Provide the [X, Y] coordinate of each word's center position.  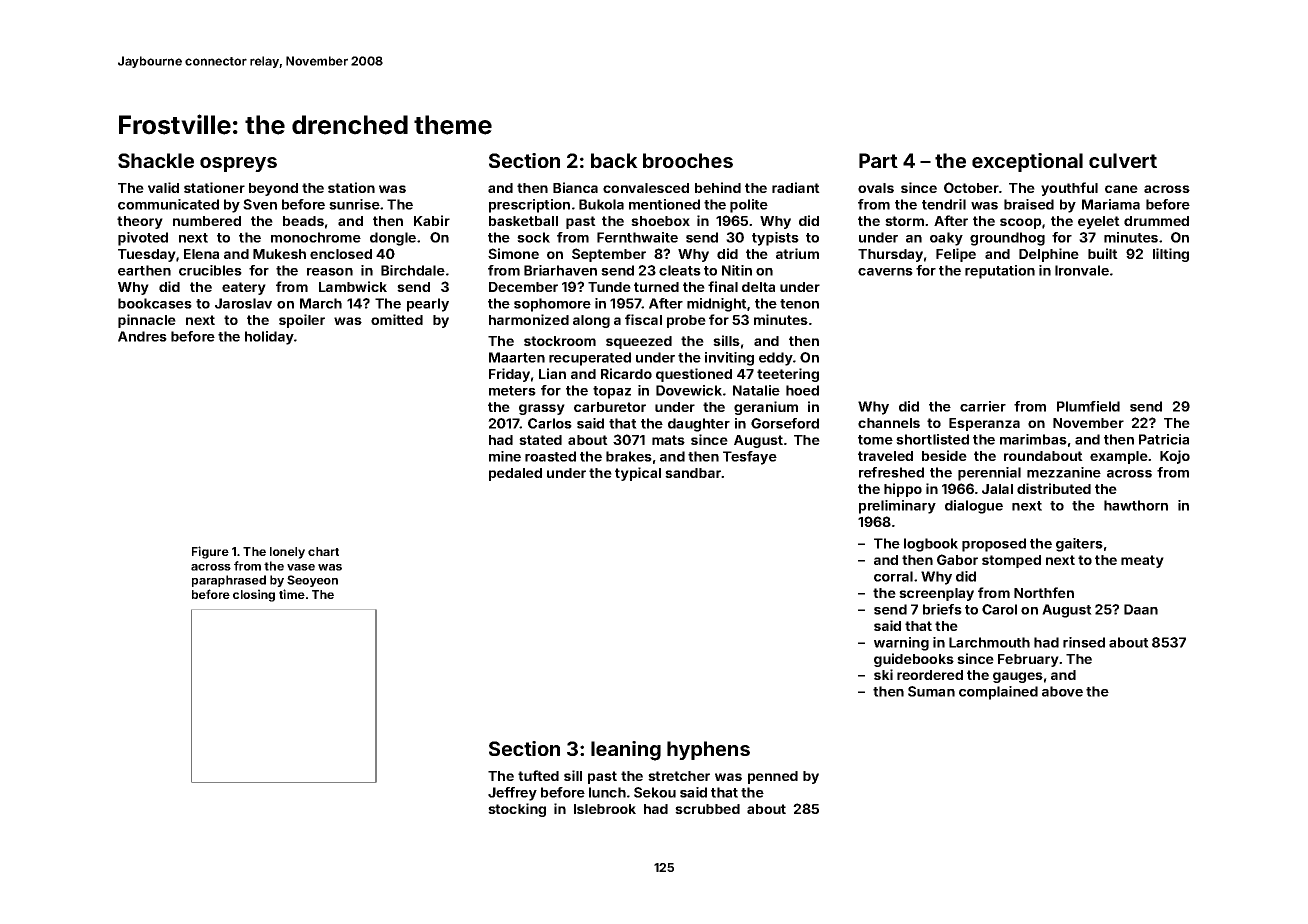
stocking [517, 810]
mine [505, 456]
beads [303, 221]
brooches [688, 160]
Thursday [890, 255]
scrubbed [707, 809]
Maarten [517, 357]
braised [1029, 204]
